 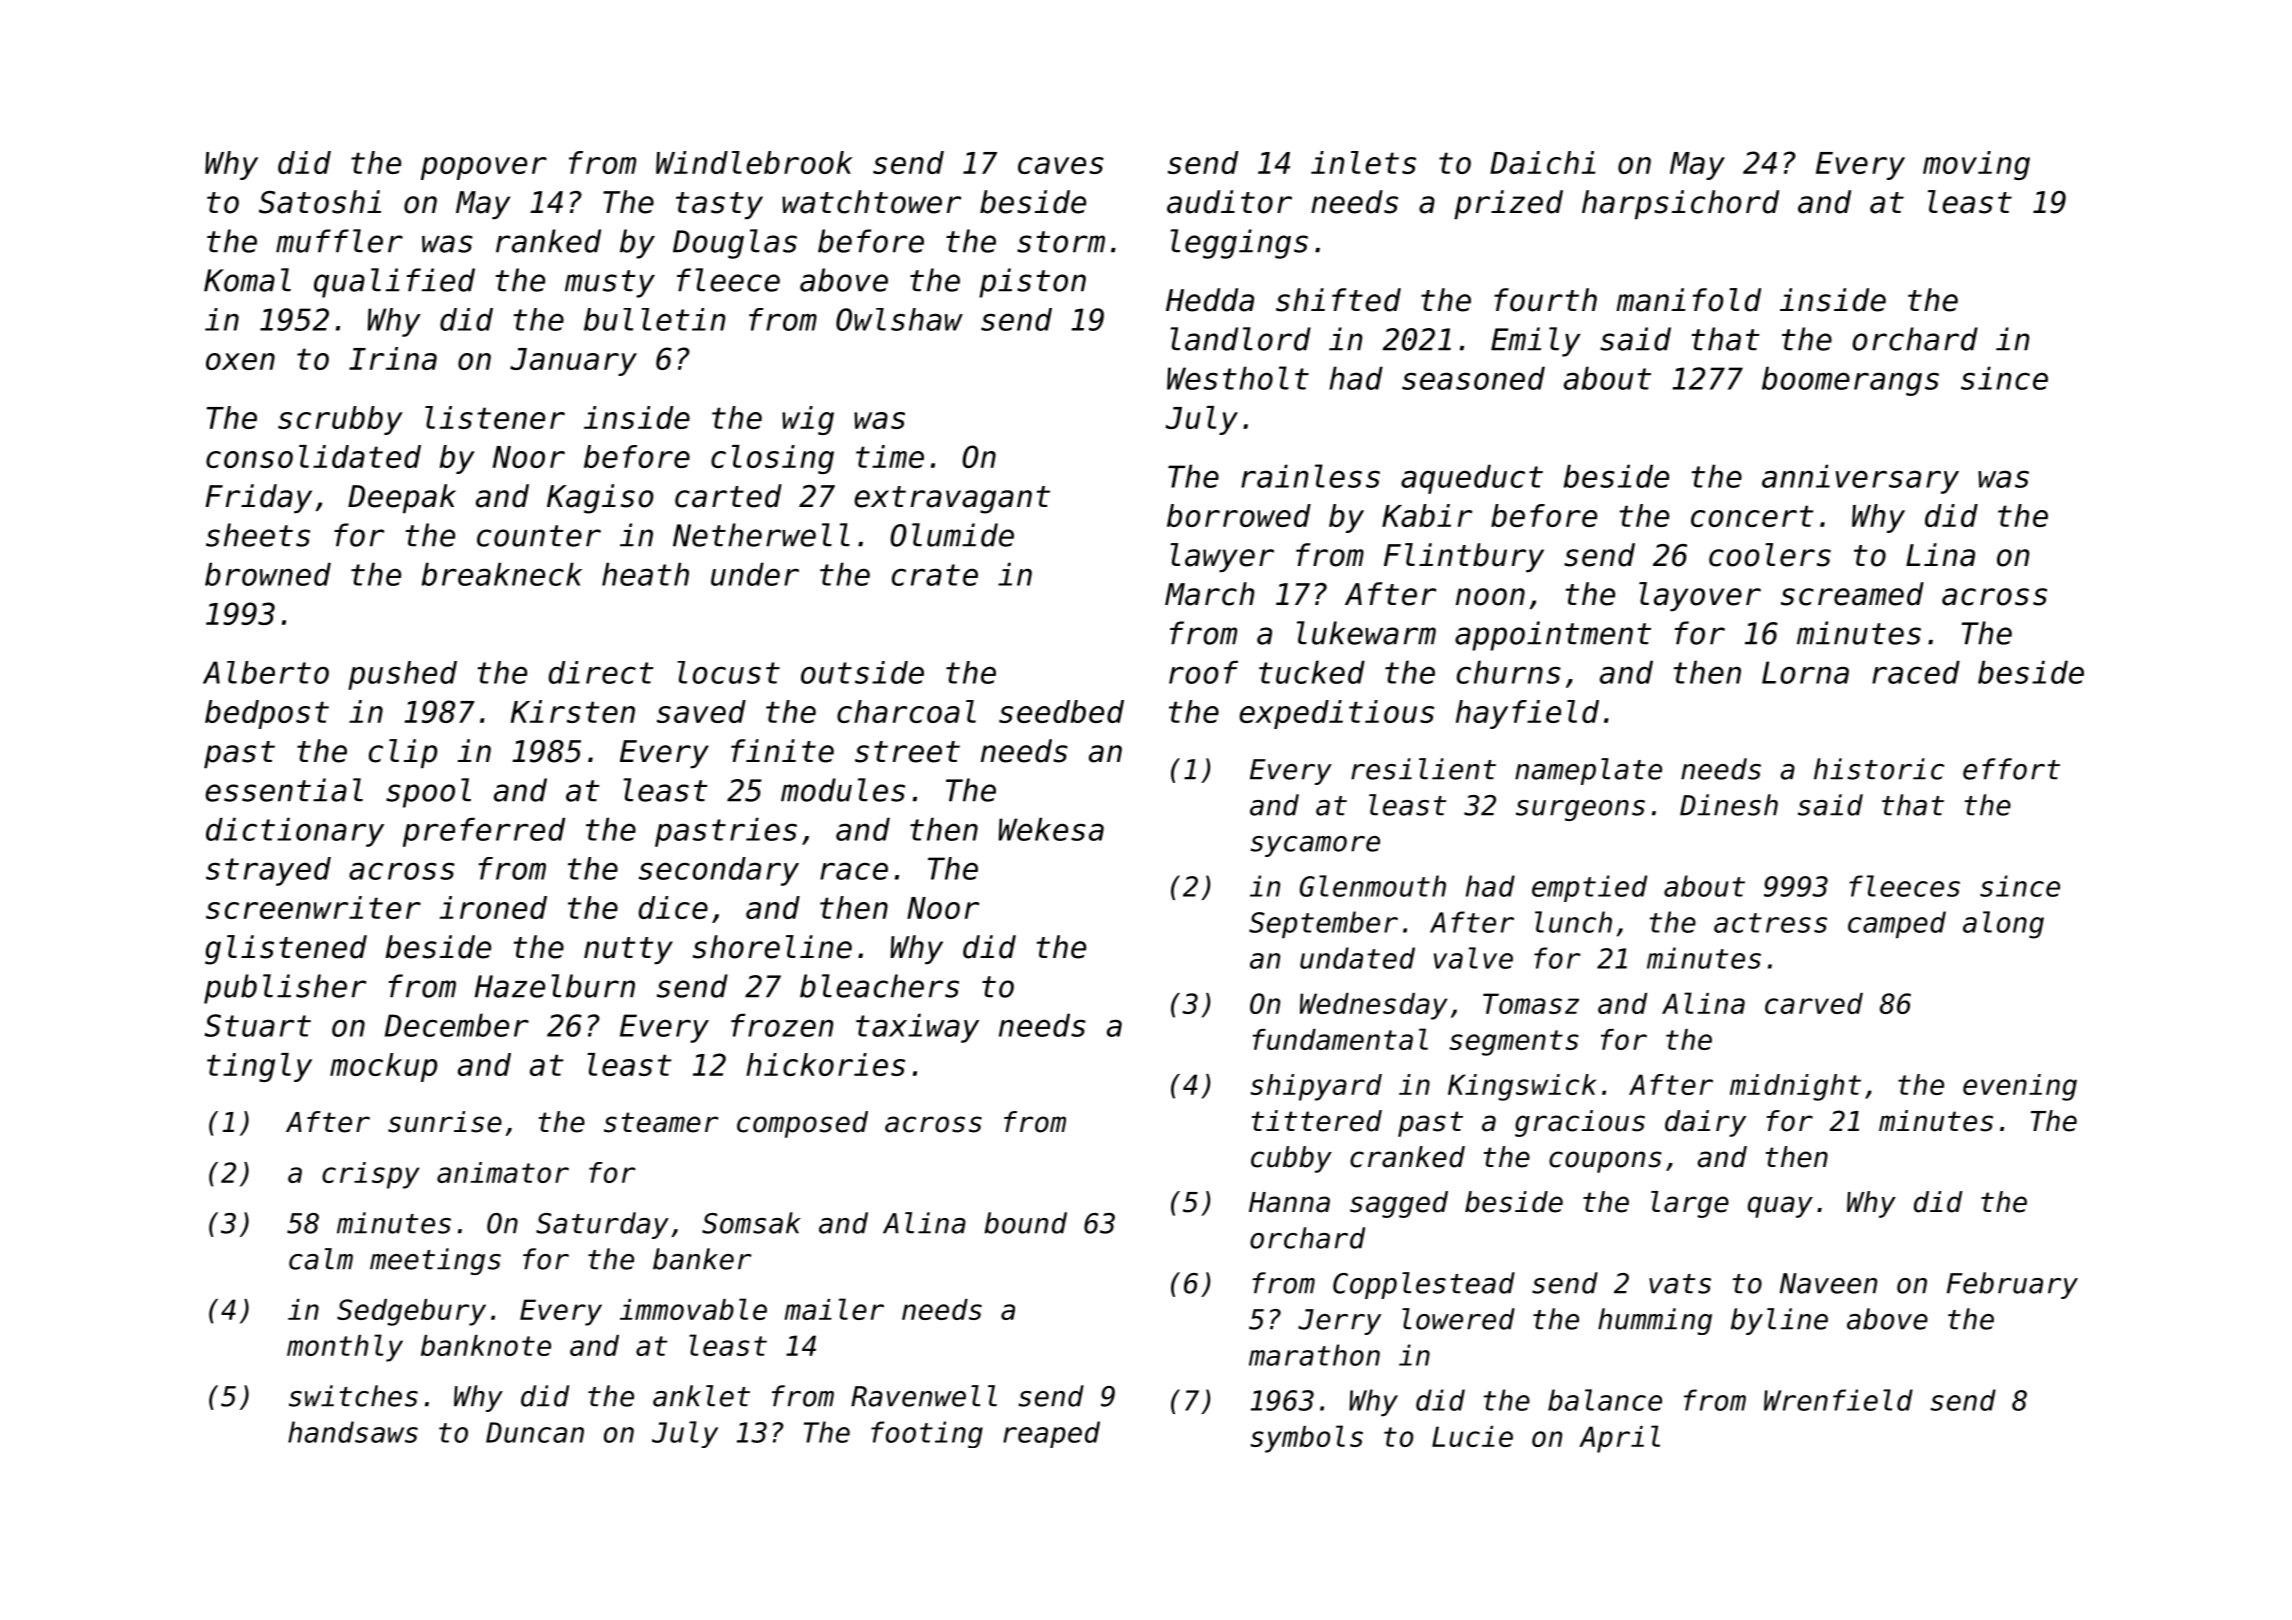 I want to click on Flintbury, so click(x=1464, y=557).
